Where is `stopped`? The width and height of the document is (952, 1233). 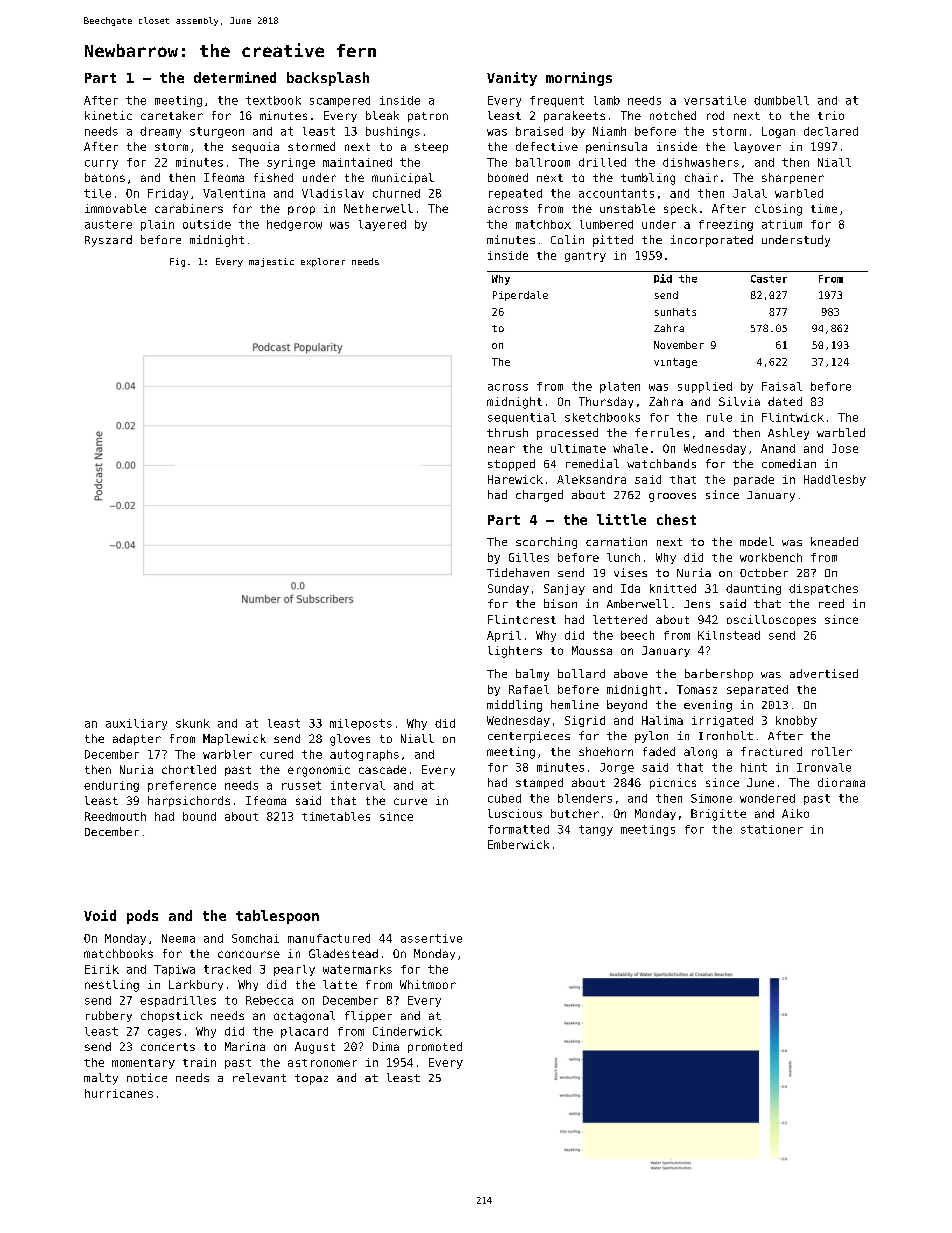 stopped is located at coordinates (511, 465).
